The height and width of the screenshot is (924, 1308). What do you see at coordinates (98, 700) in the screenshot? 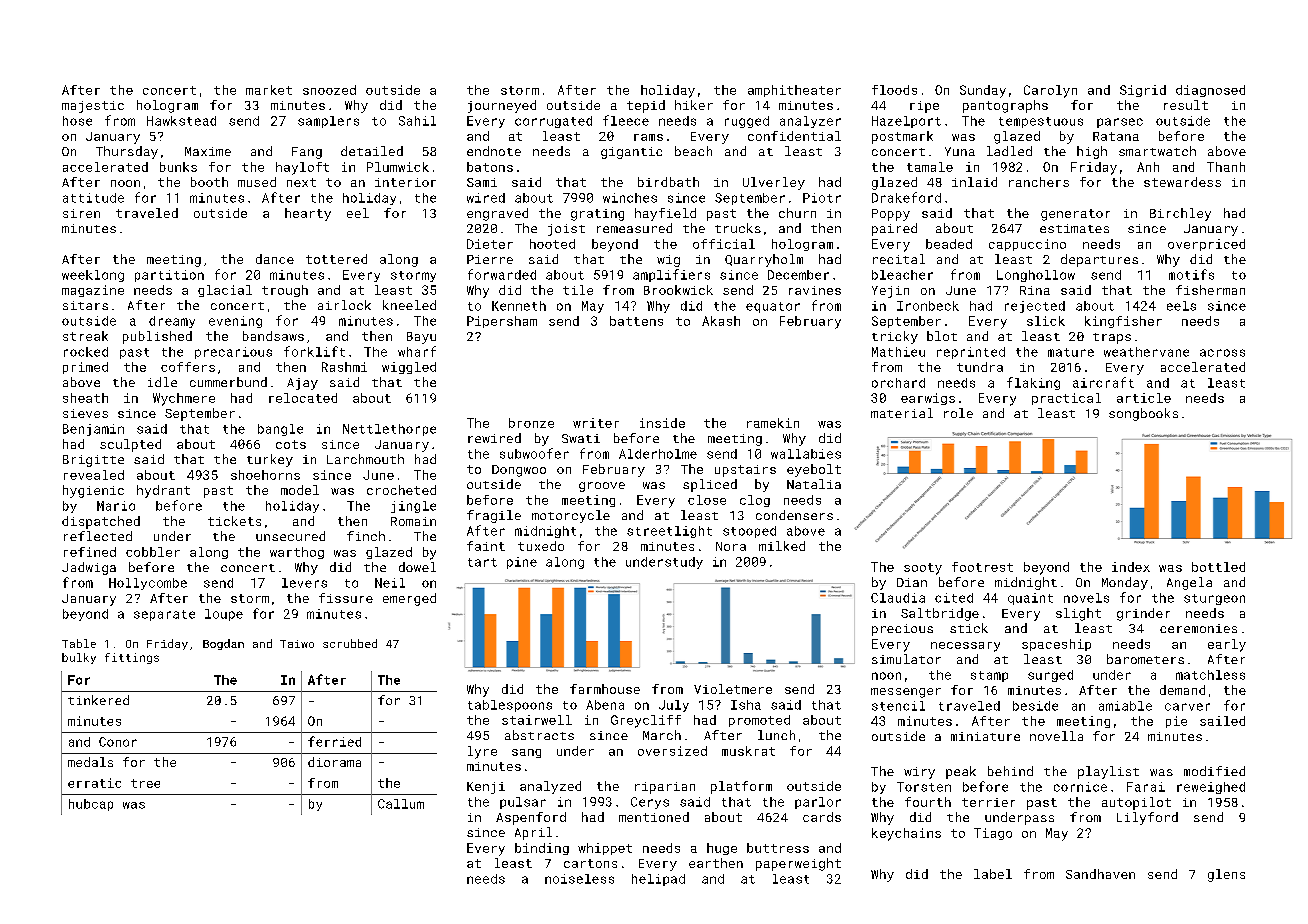
I see `tinkered` at bounding box center [98, 700].
